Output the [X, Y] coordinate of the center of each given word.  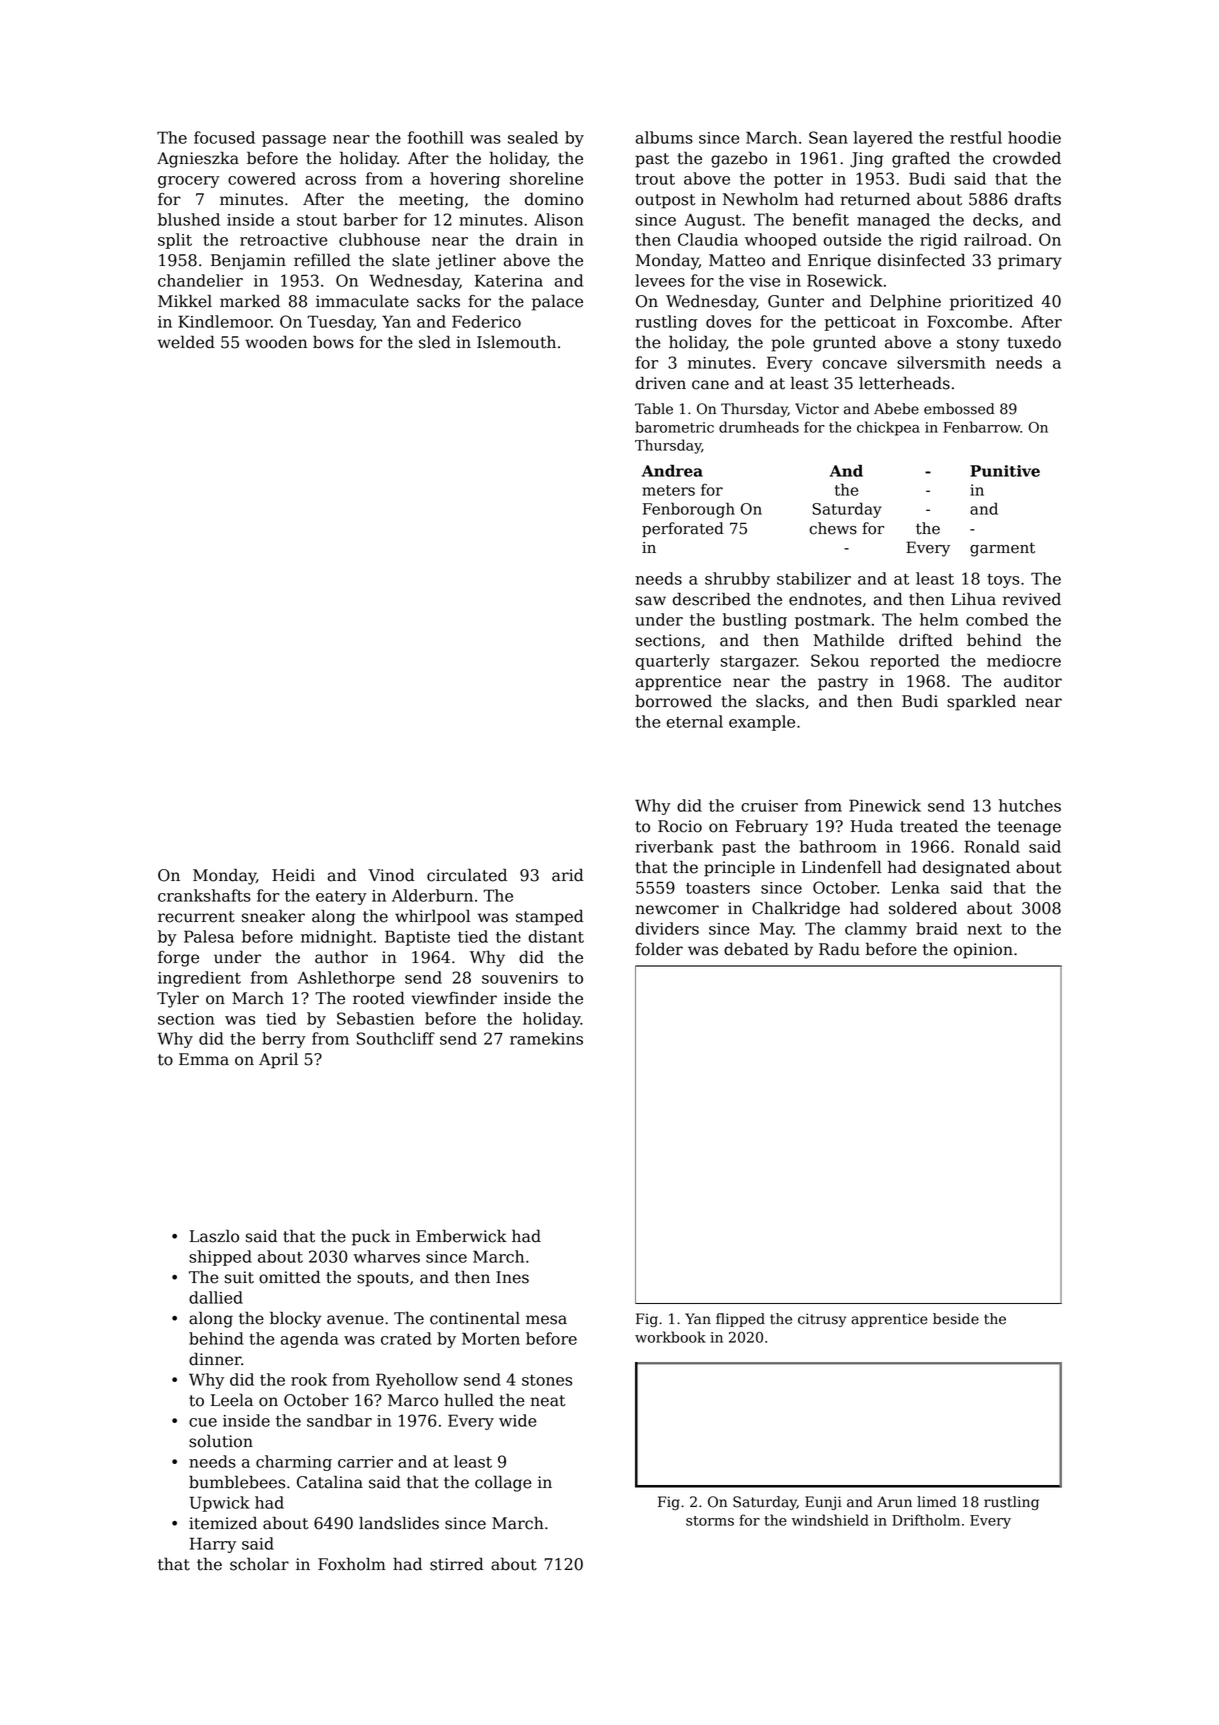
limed [936, 1502]
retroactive [283, 240]
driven [661, 383]
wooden [276, 342]
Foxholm [352, 1564]
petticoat [860, 323]
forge [178, 959]
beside [956, 1319]
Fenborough [689, 510]
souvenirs [520, 978]
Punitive [1005, 471]
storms [710, 1521]
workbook [670, 1337]
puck [371, 1237]
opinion [983, 951]
